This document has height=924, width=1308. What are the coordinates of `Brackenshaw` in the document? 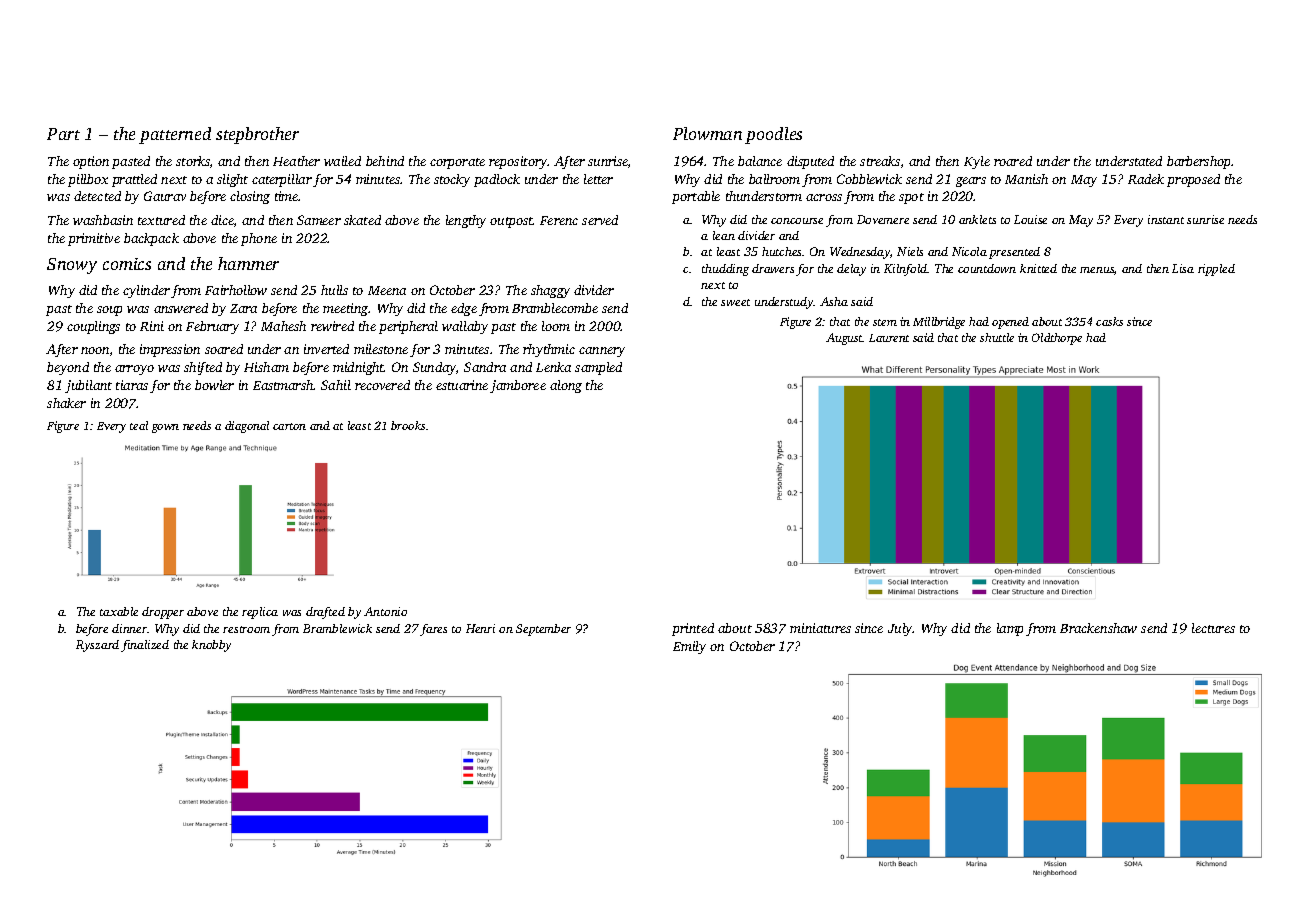 It's located at (1098, 628).
